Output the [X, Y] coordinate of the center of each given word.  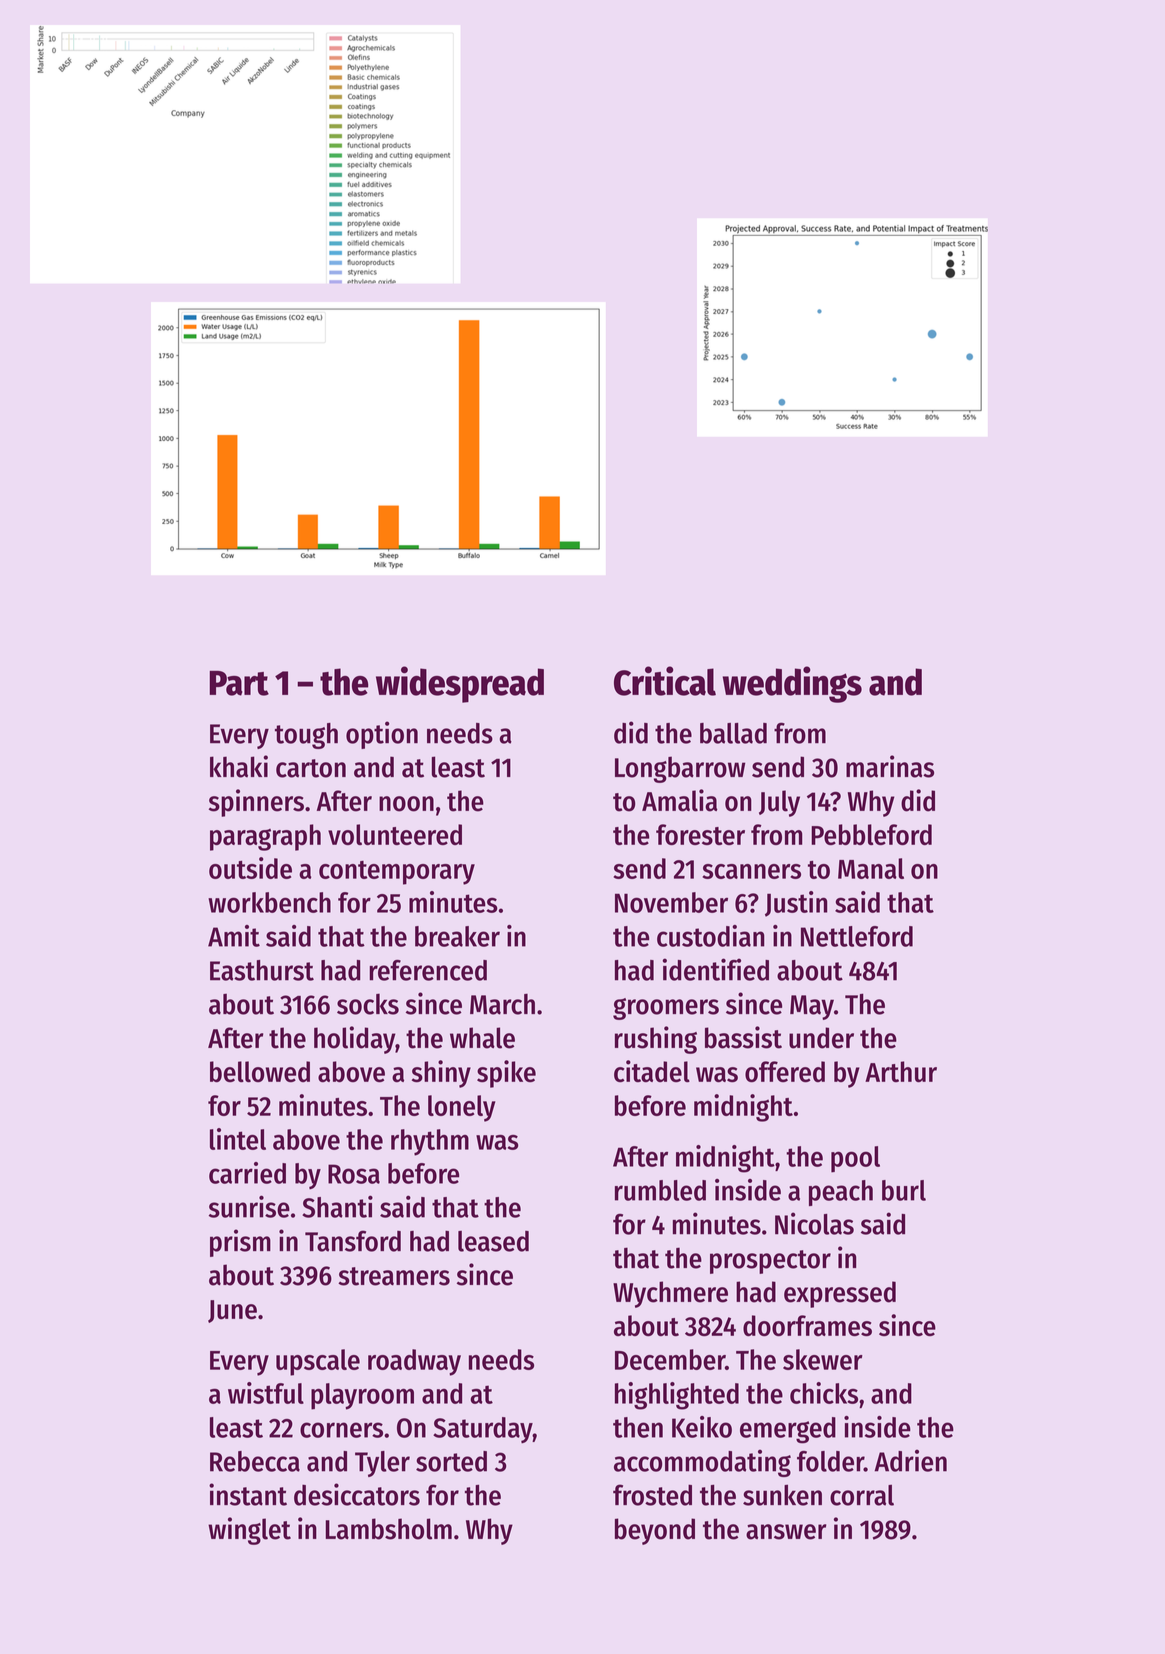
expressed [840, 1294]
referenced [428, 970]
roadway [414, 1362]
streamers [394, 1276]
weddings [792, 684]
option [382, 735]
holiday [354, 1040]
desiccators [357, 1494]
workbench [269, 902]
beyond [655, 1531]
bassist [743, 1037]
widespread [460, 684]
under [821, 1038]
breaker [457, 936]
